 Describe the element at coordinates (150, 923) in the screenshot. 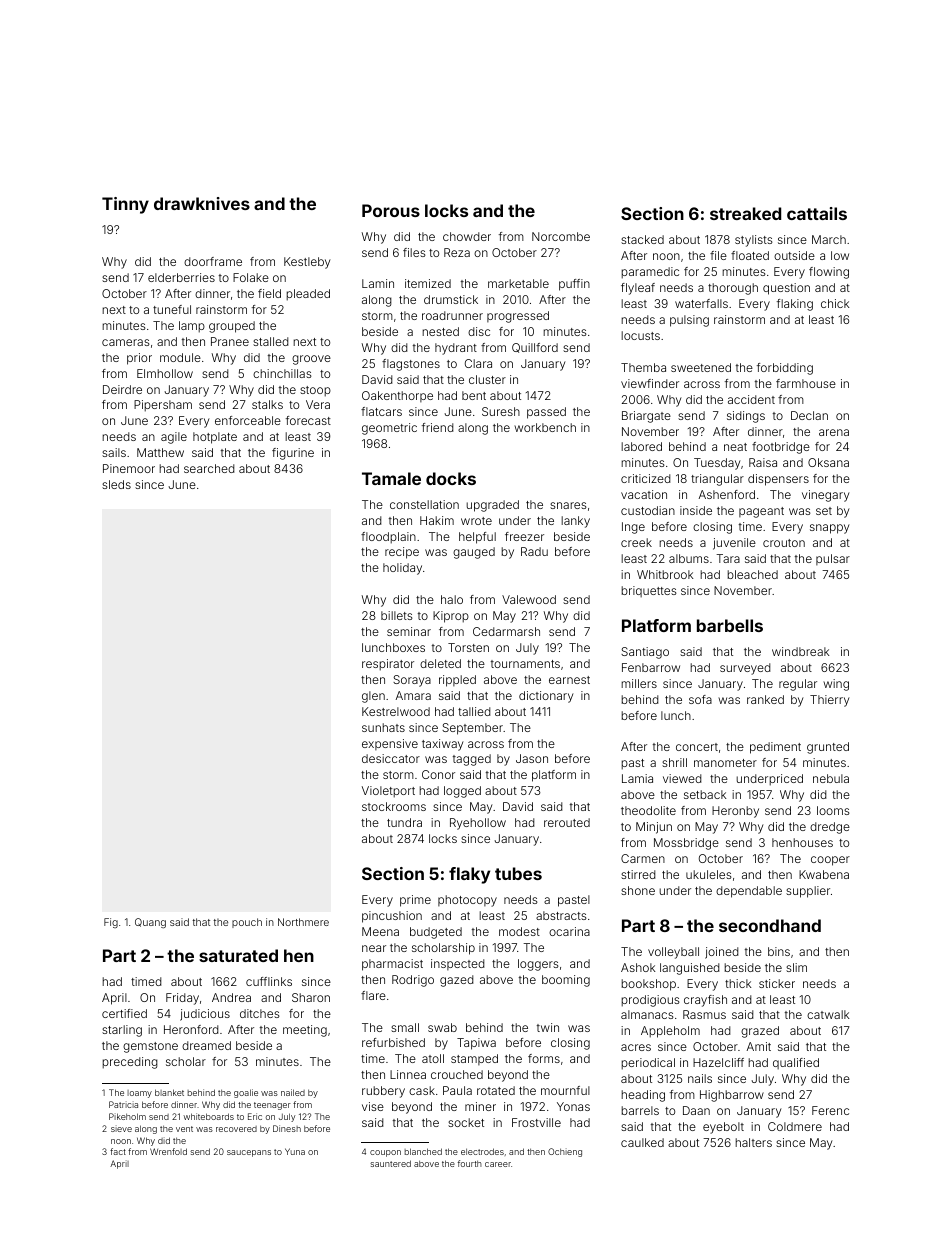

I see `Quang` at that location.
